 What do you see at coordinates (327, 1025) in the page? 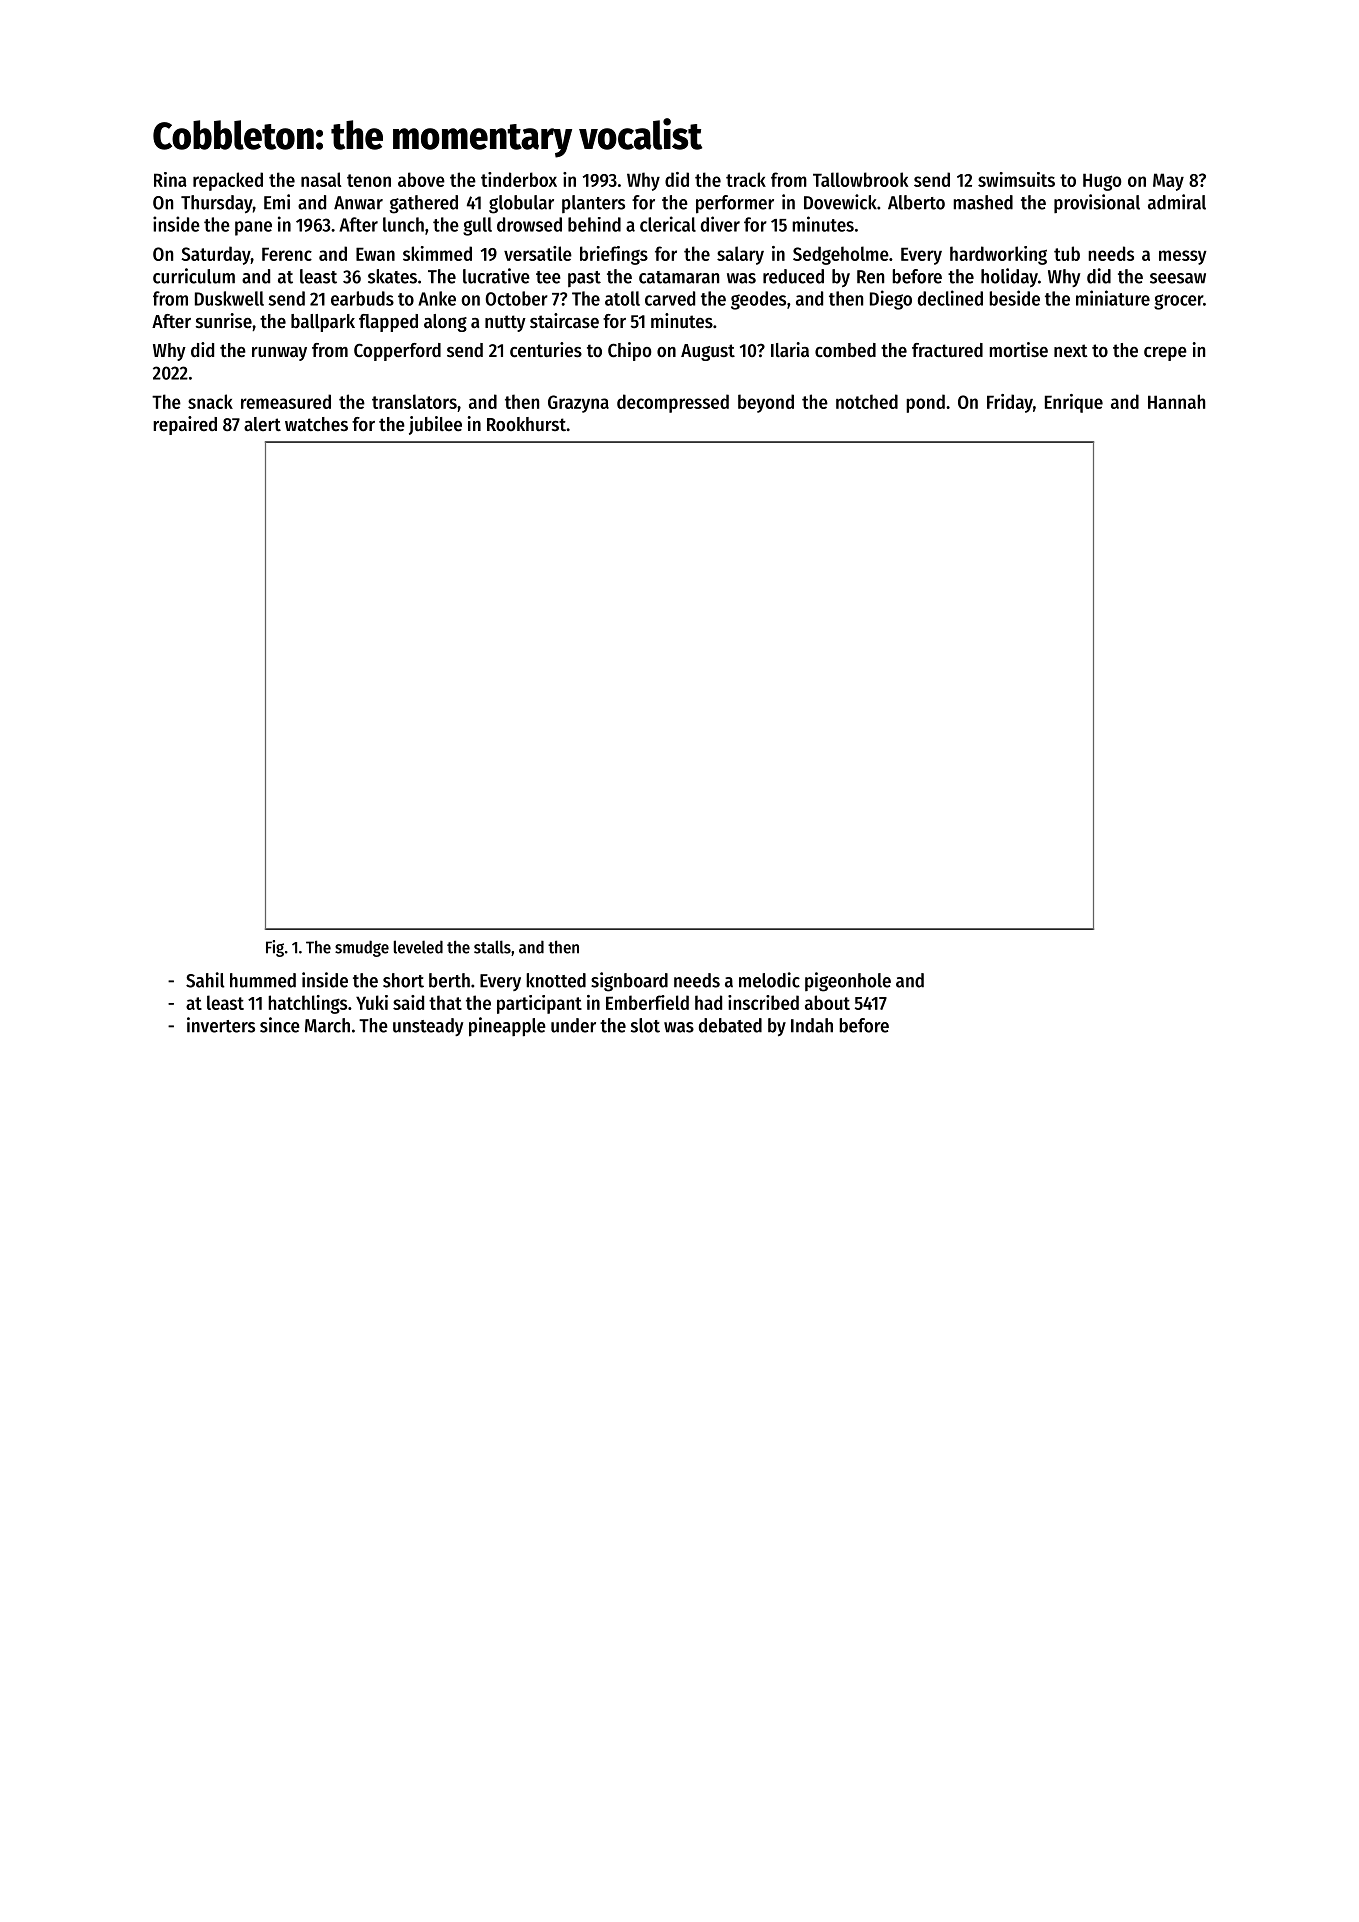
I see `March` at bounding box center [327, 1025].
